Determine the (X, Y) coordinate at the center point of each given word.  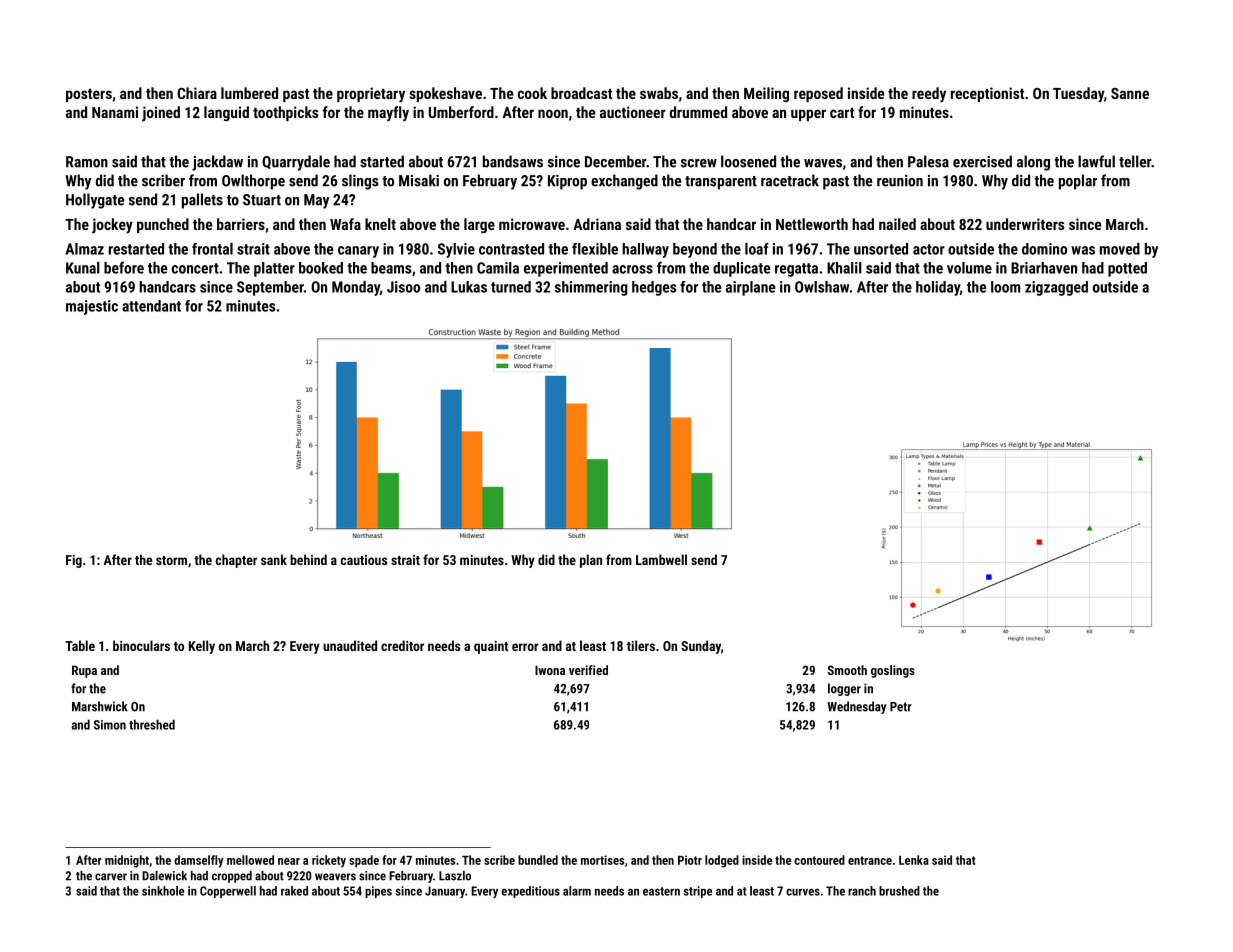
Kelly (202, 647)
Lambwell (661, 559)
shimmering (591, 288)
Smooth (847, 670)
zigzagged (1056, 288)
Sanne (1130, 93)
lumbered (249, 93)
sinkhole (163, 891)
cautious (363, 560)
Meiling (766, 94)
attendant (151, 306)
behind (308, 559)
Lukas (469, 287)
